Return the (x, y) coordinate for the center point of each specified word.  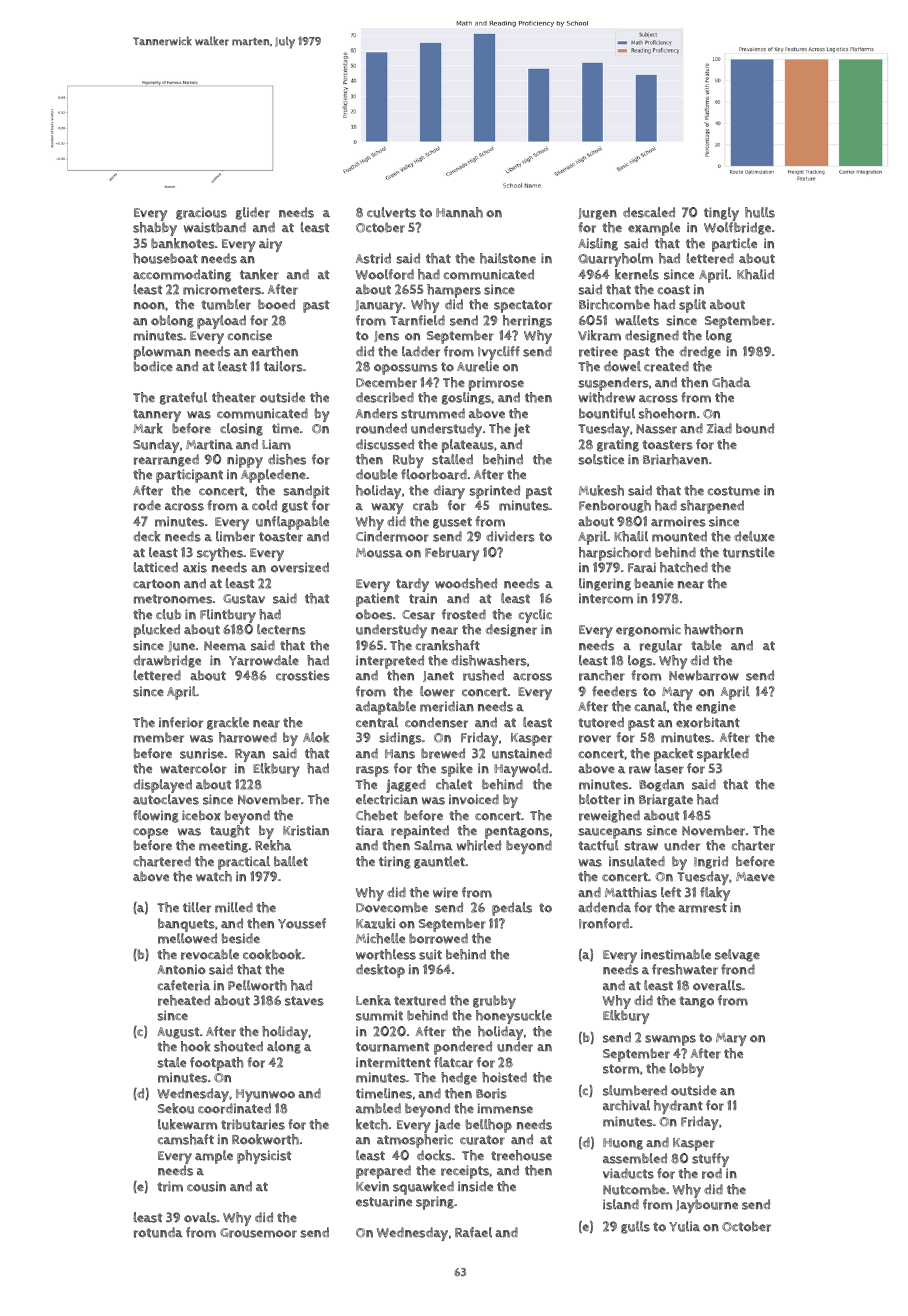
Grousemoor (258, 1233)
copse (150, 833)
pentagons (517, 832)
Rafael (473, 1232)
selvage (737, 955)
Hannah (459, 212)
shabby (155, 229)
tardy (412, 585)
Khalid (755, 274)
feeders (614, 691)
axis (195, 567)
